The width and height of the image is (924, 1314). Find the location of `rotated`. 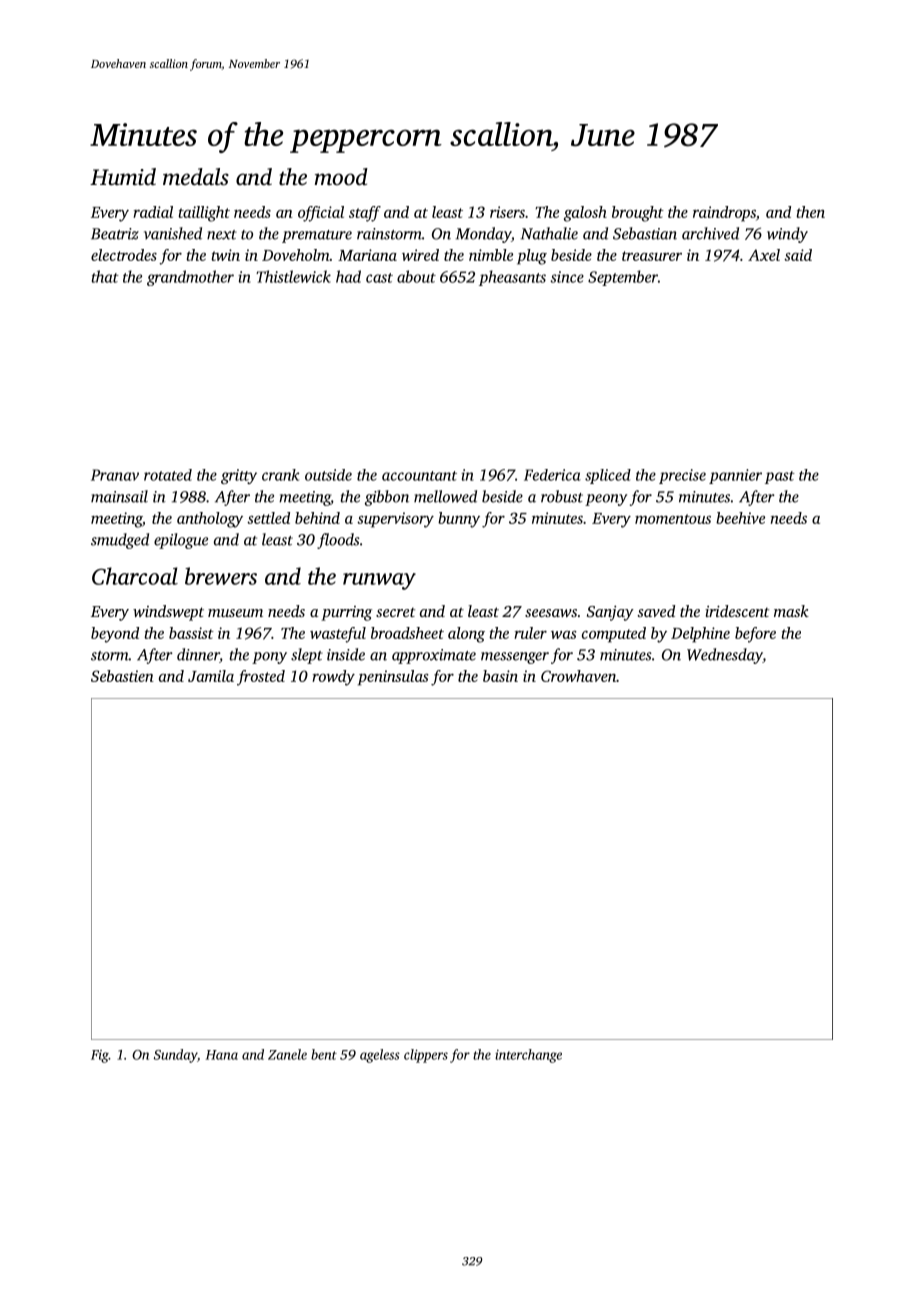

rotated is located at coordinates (168, 475).
